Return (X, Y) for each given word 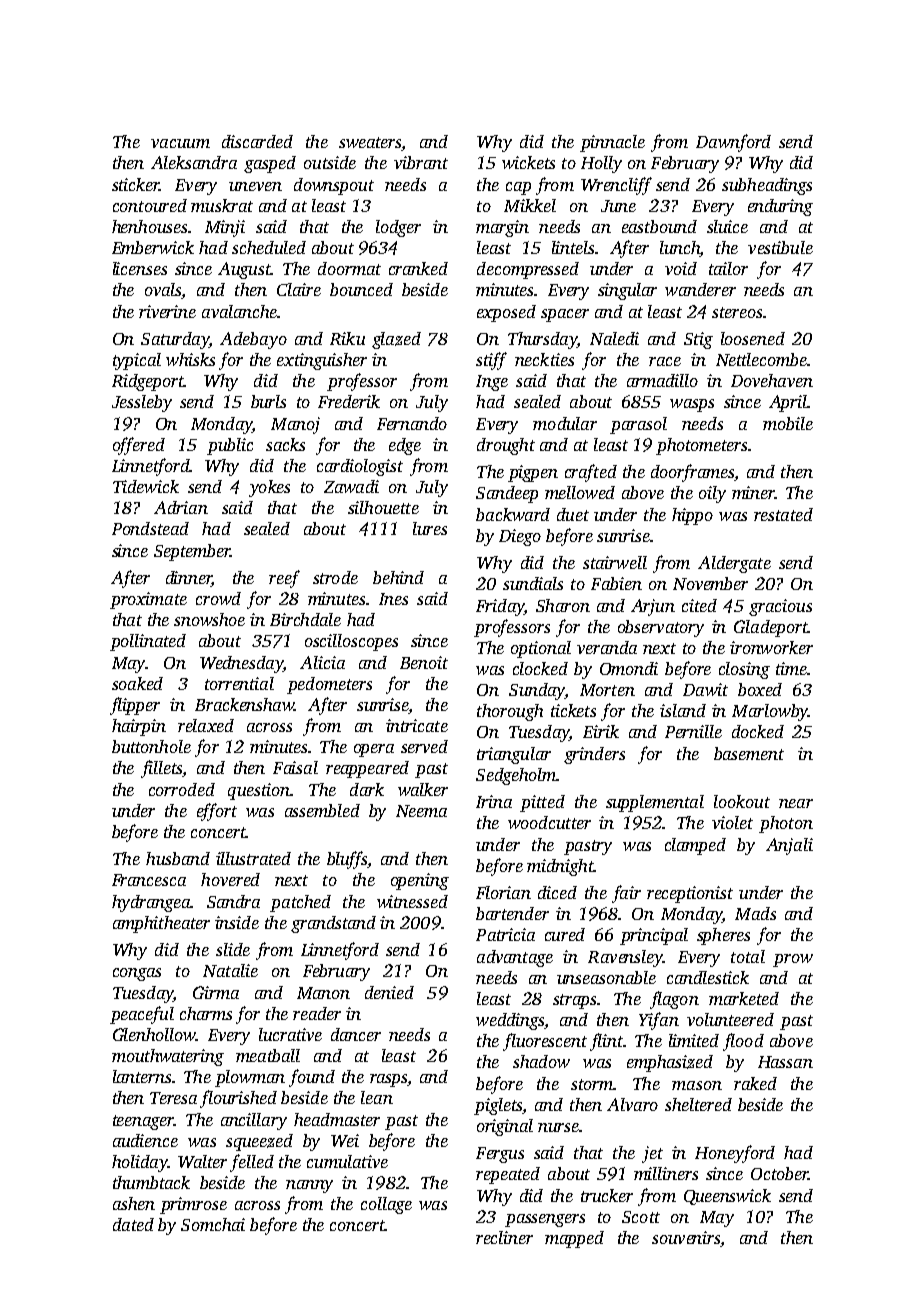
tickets (573, 710)
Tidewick (146, 486)
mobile (788, 423)
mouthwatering (168, 1057)
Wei (345, 1140)
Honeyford (735, 1154)
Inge (492, 383)
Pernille (693, 731)
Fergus (500, 1155)
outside (330, 162)
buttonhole (151, 746)
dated (133, 1224)
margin (502, 228)
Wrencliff (616, 186)
